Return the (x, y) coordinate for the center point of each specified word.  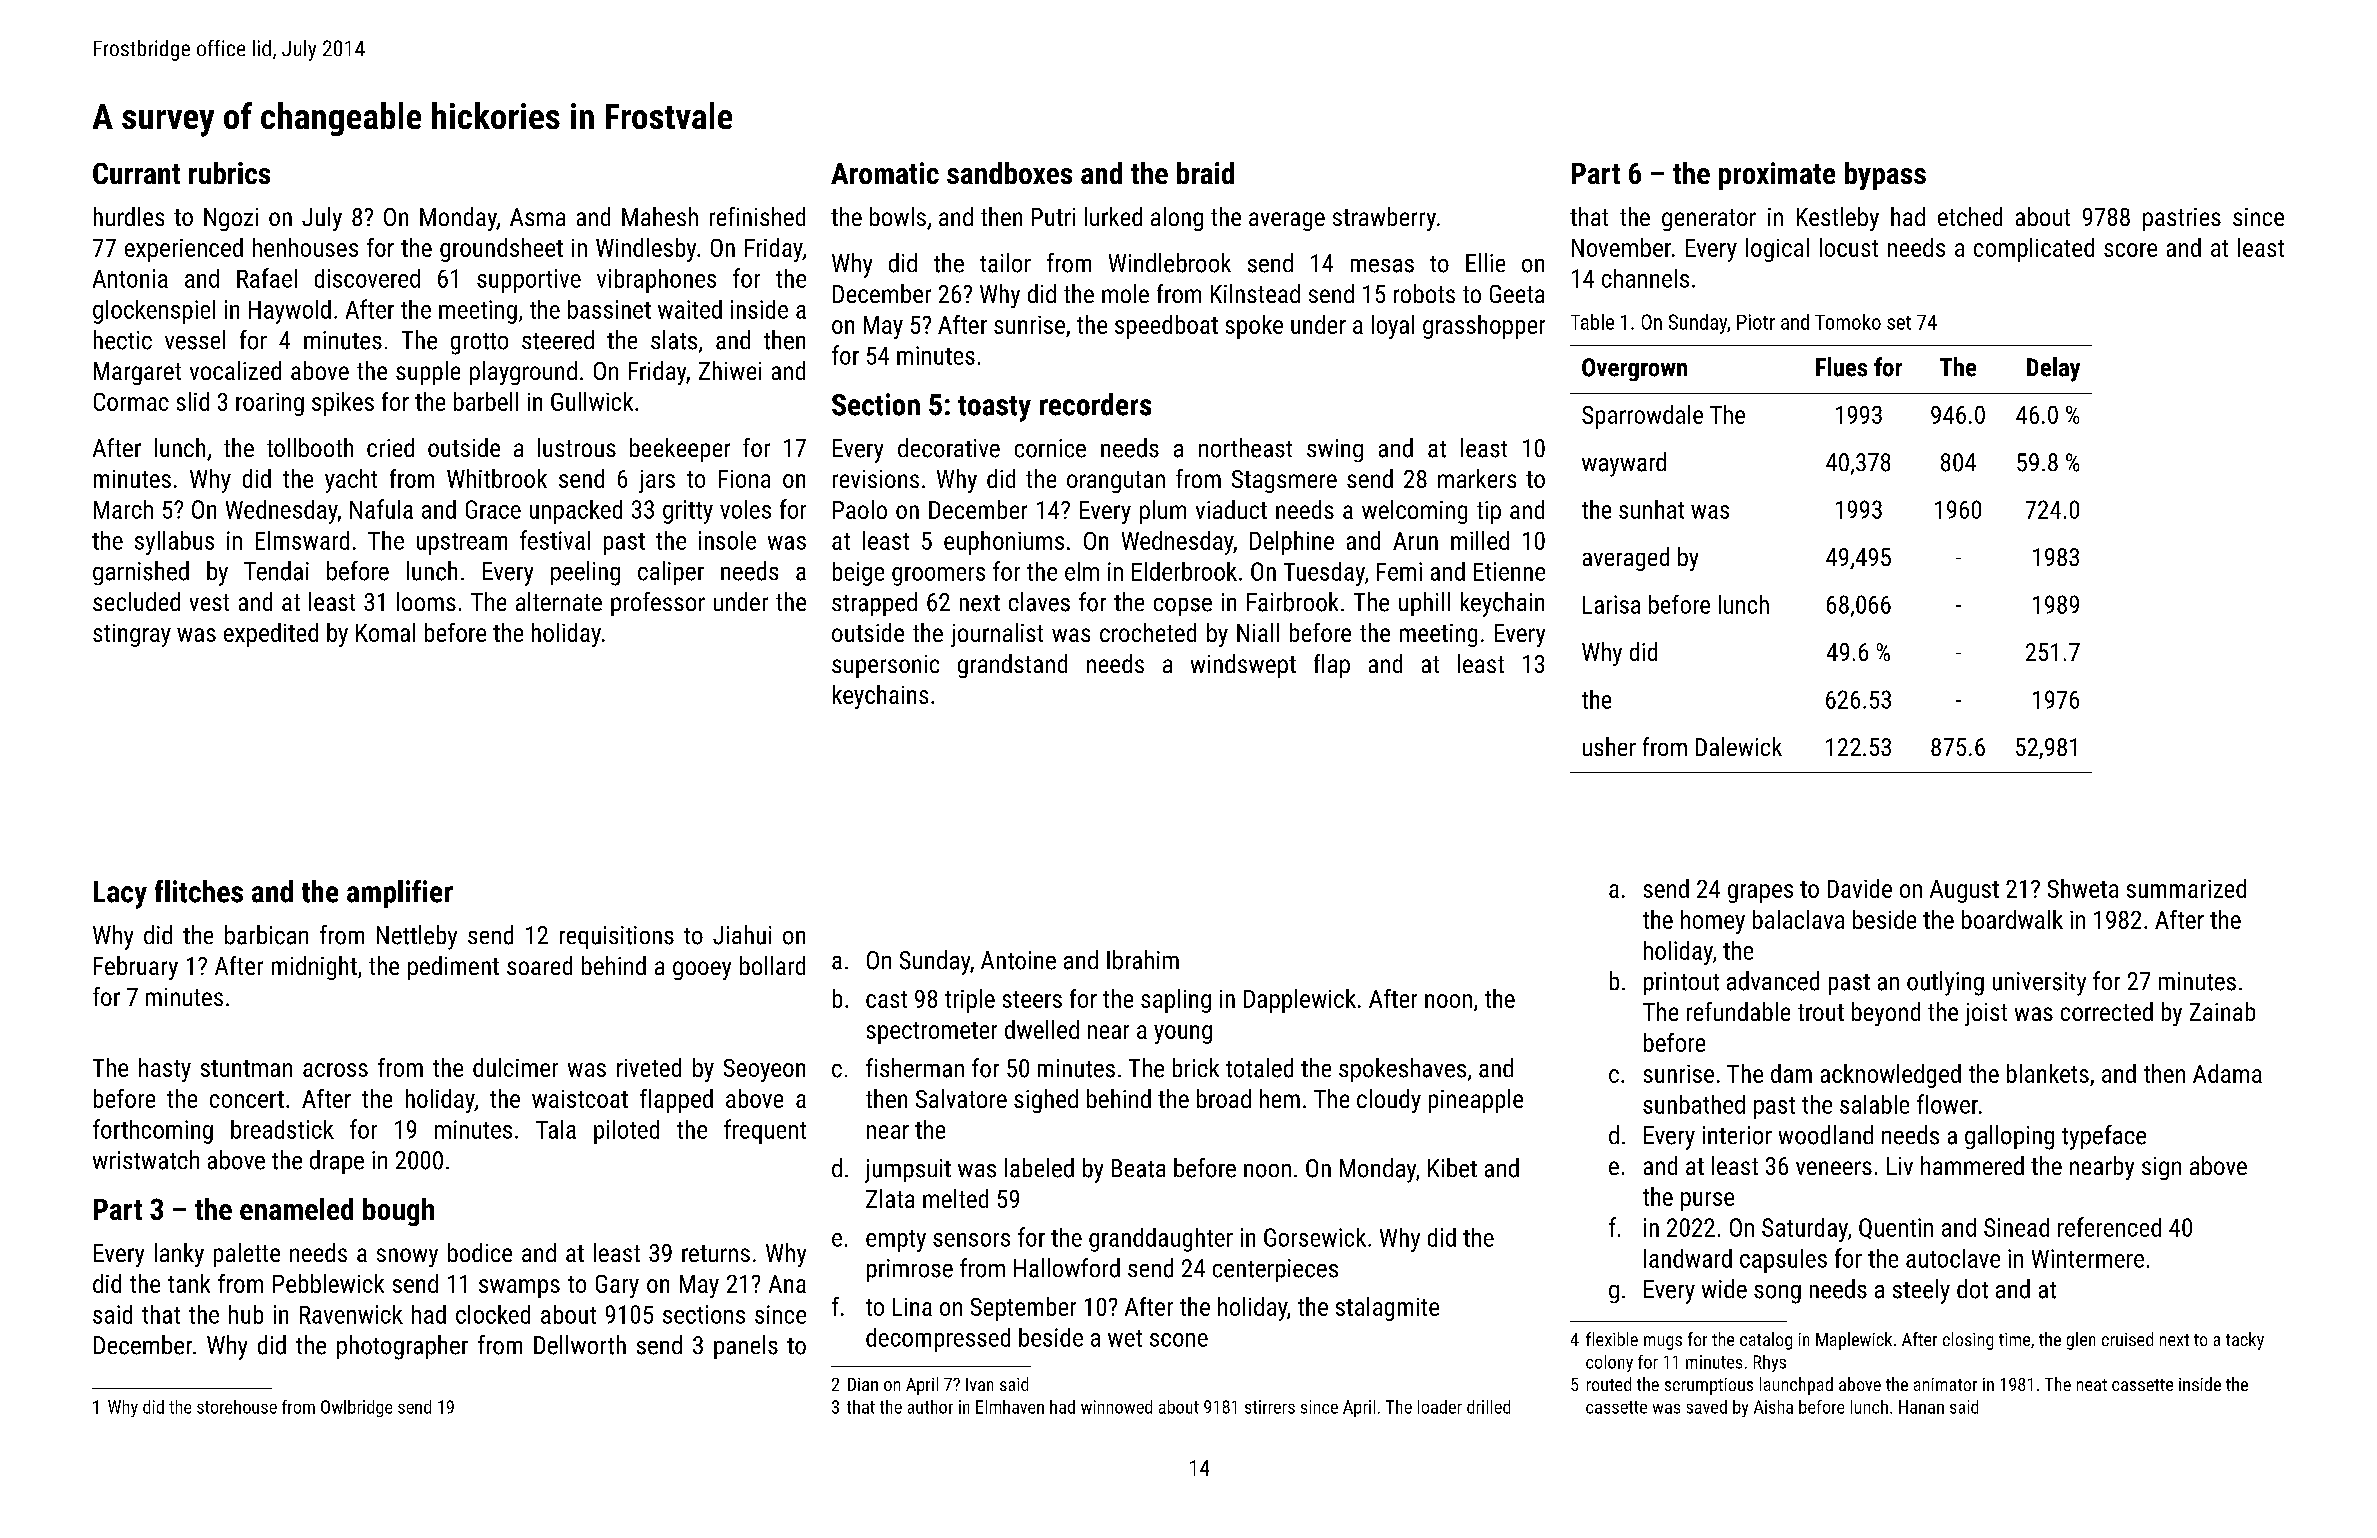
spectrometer (932, 1033)
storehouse (237, 1407)
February (136, 968)
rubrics (229, 173)
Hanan (1921, 1407)
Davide (1860, 888)
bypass (1885, 176)
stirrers (1270, 1407)
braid (1205, 173)
